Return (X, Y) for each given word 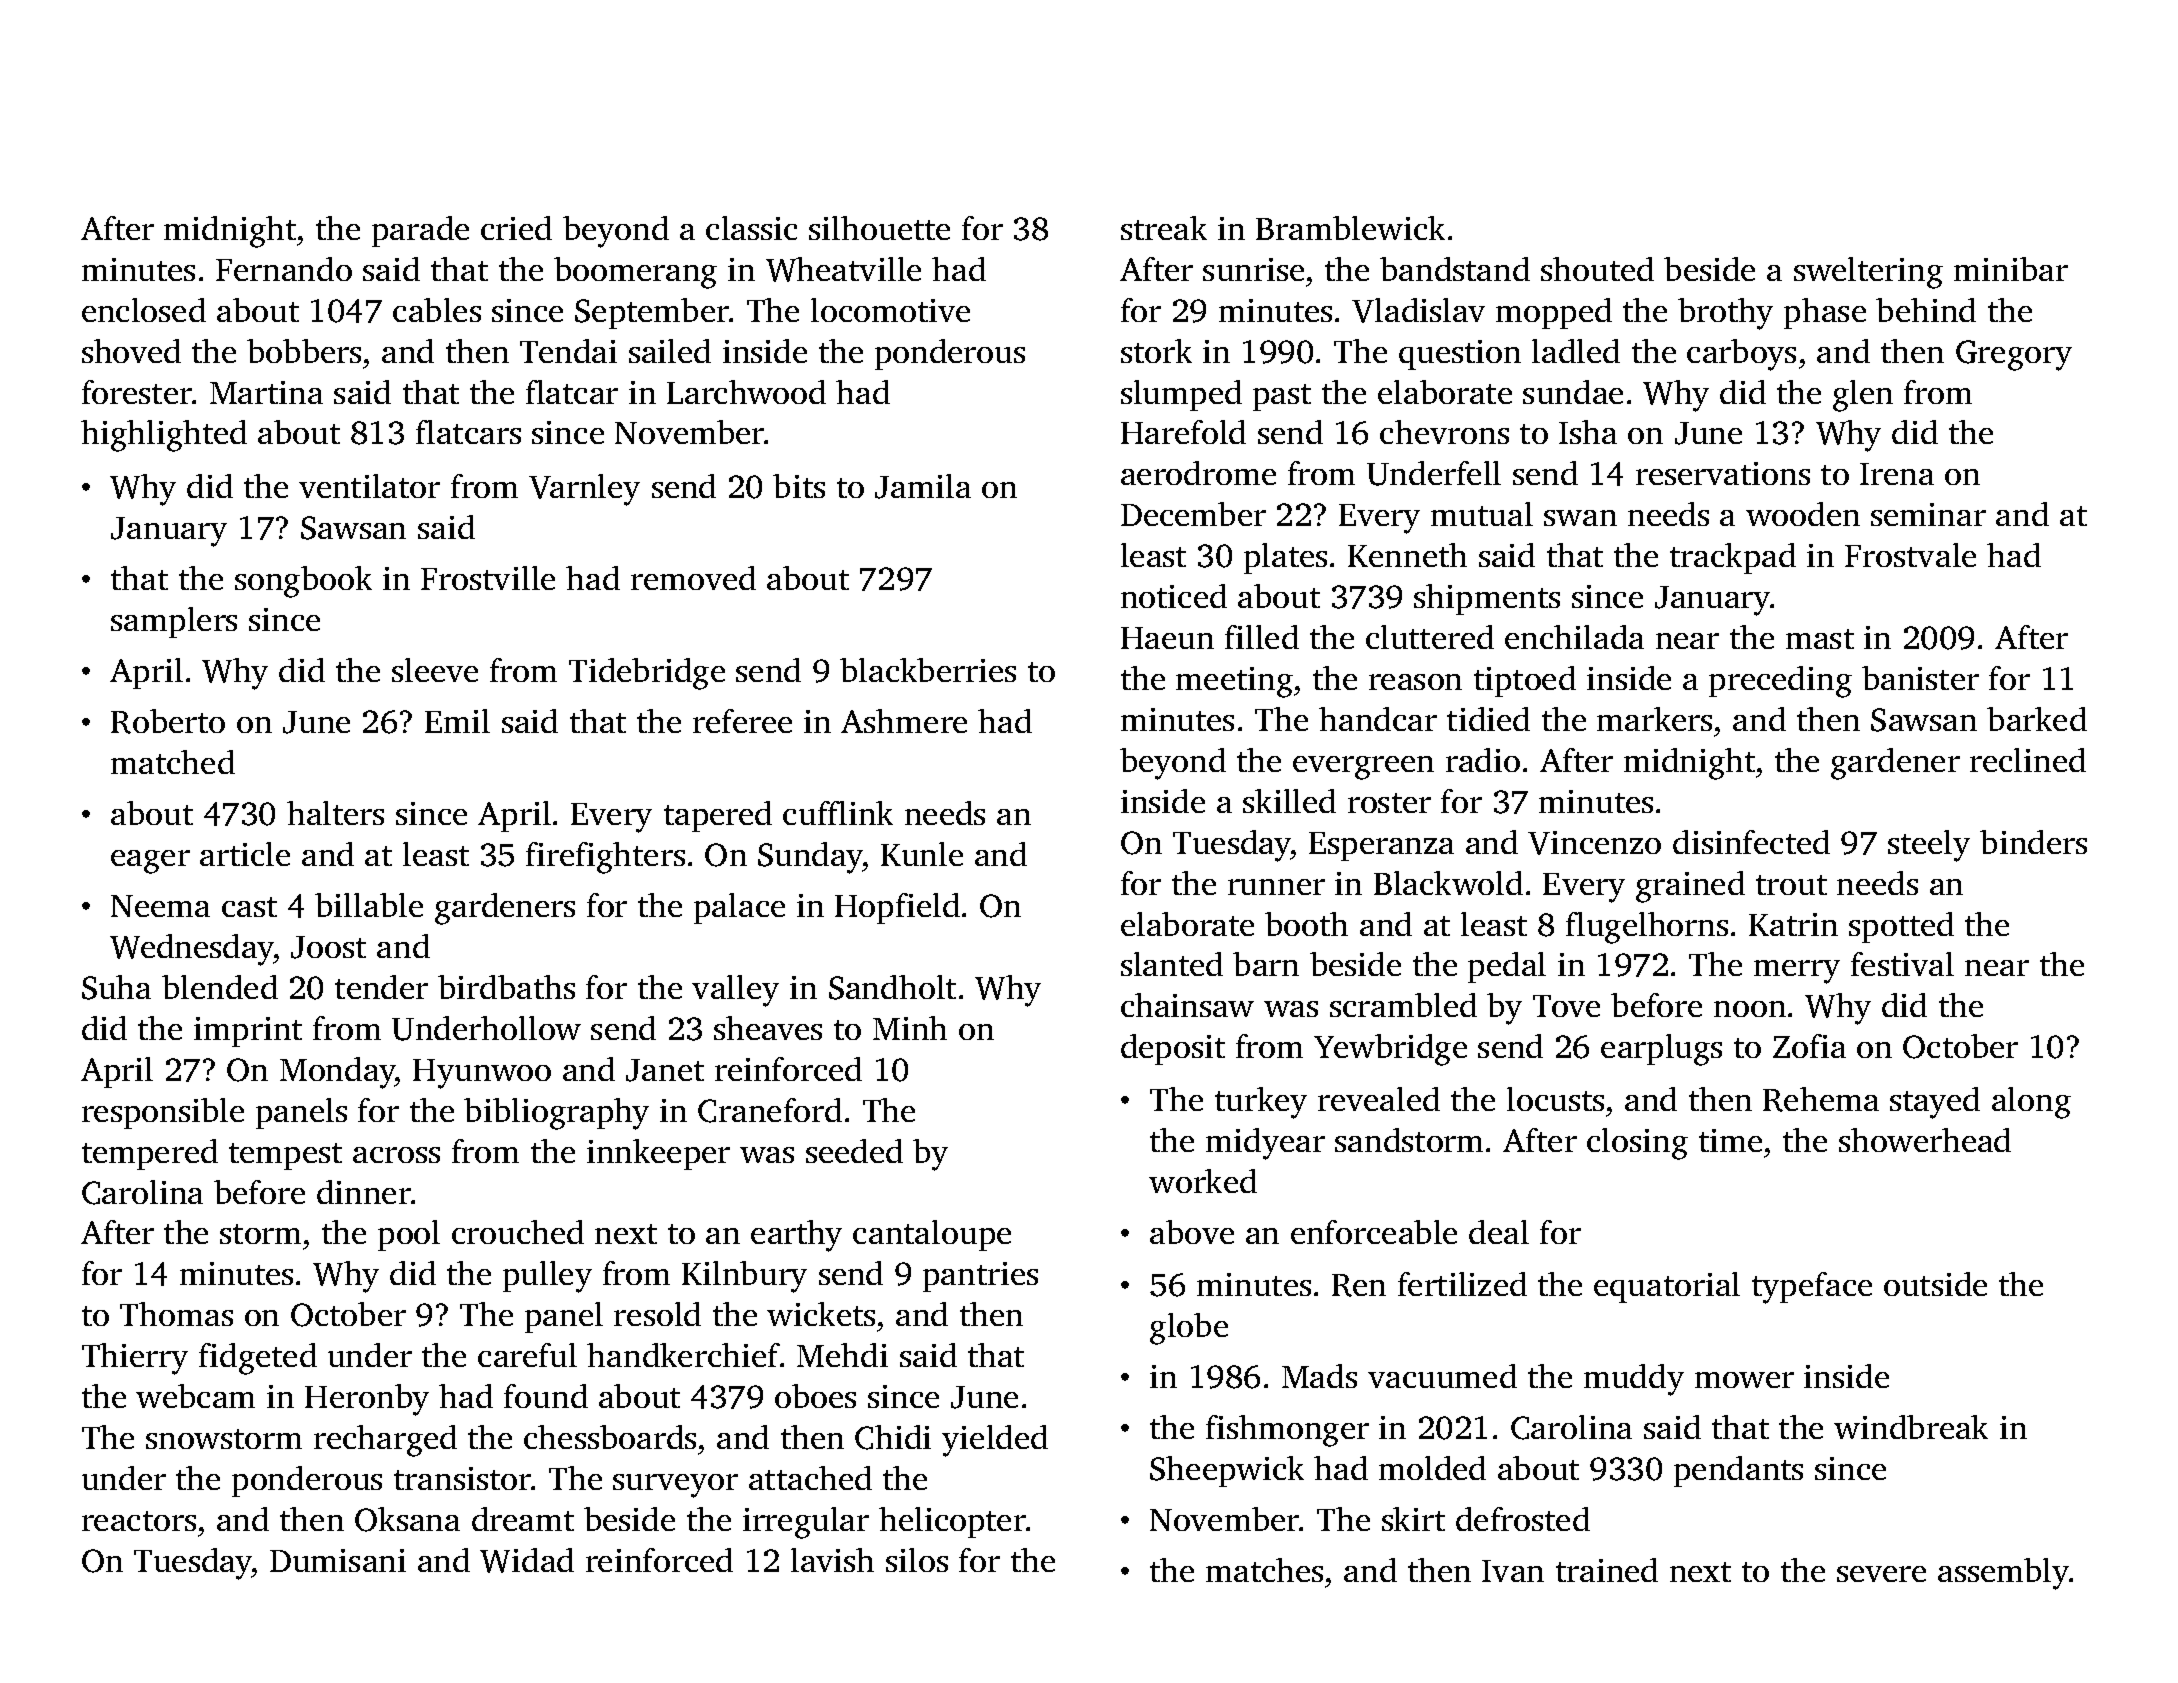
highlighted (164, 436)
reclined (2028, 760)
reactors (139, 1521)
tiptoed (1525, 681)
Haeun (1167, 638)
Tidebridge (647, 674)
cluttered (1430, 637)
